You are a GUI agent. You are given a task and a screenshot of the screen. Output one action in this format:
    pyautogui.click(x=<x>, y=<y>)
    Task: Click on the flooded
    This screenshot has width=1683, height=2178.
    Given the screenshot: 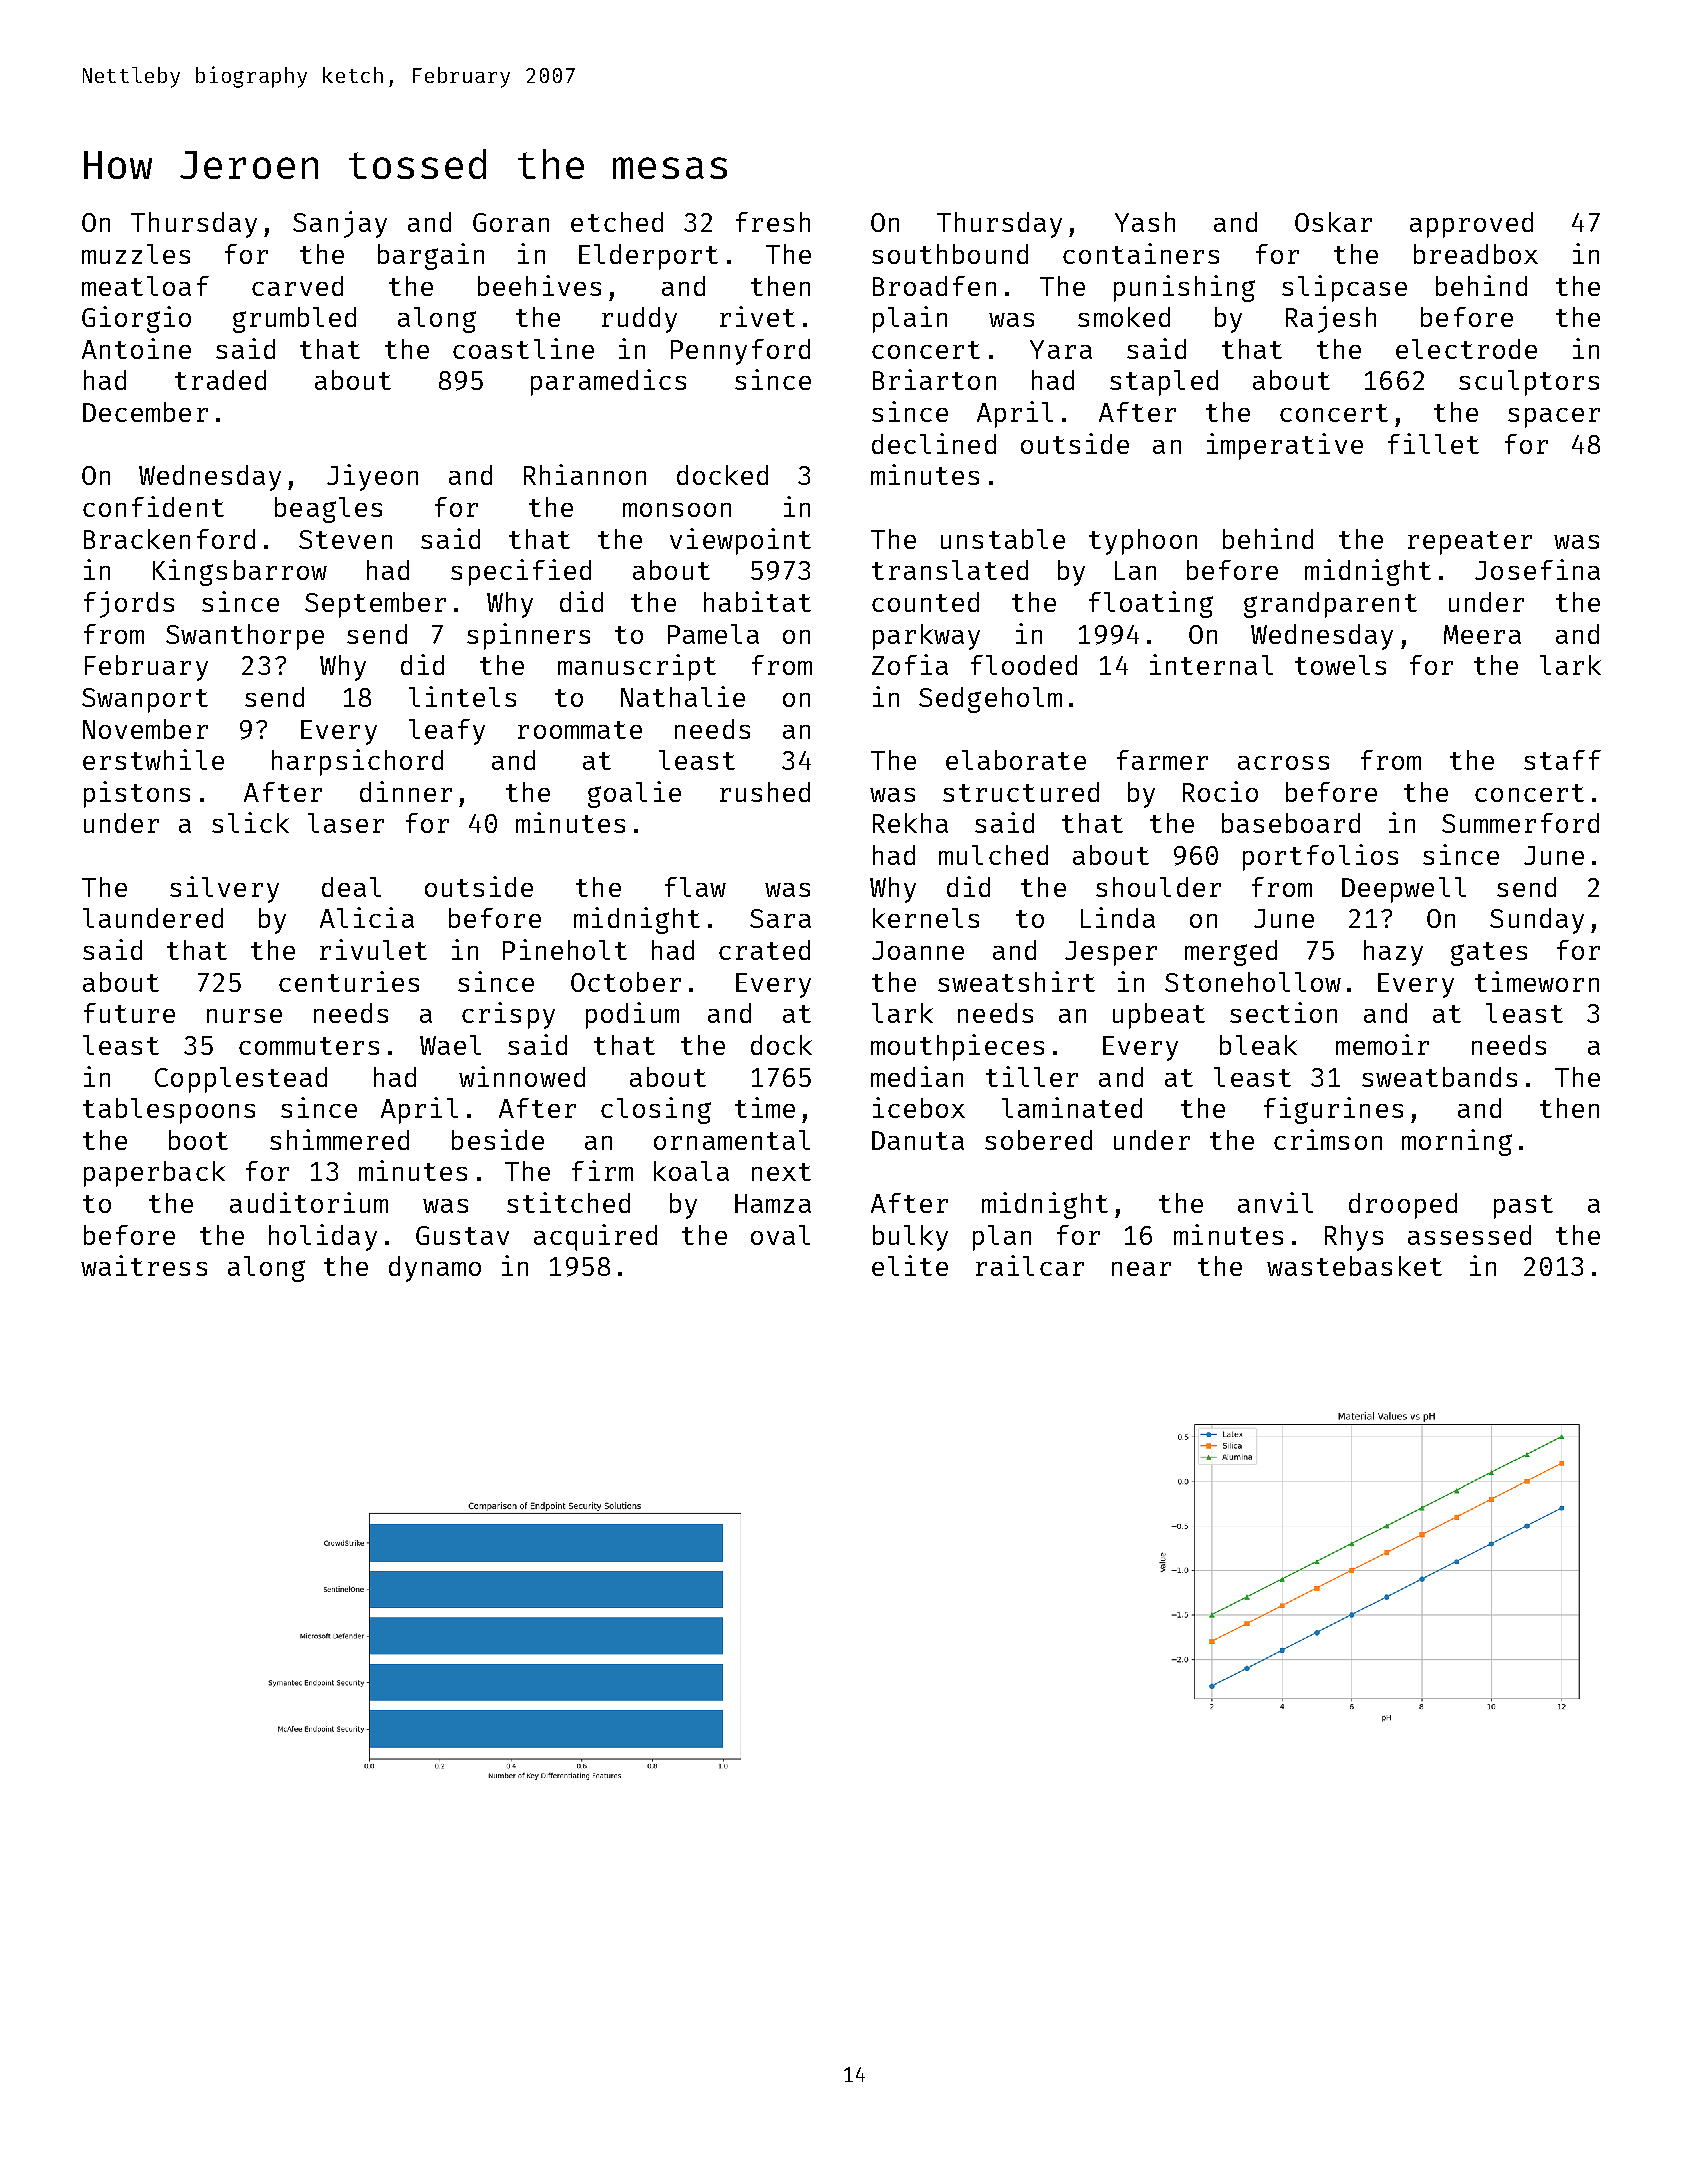 What is the action you would take?
    pyautogui.click(x=1024, y=665)
